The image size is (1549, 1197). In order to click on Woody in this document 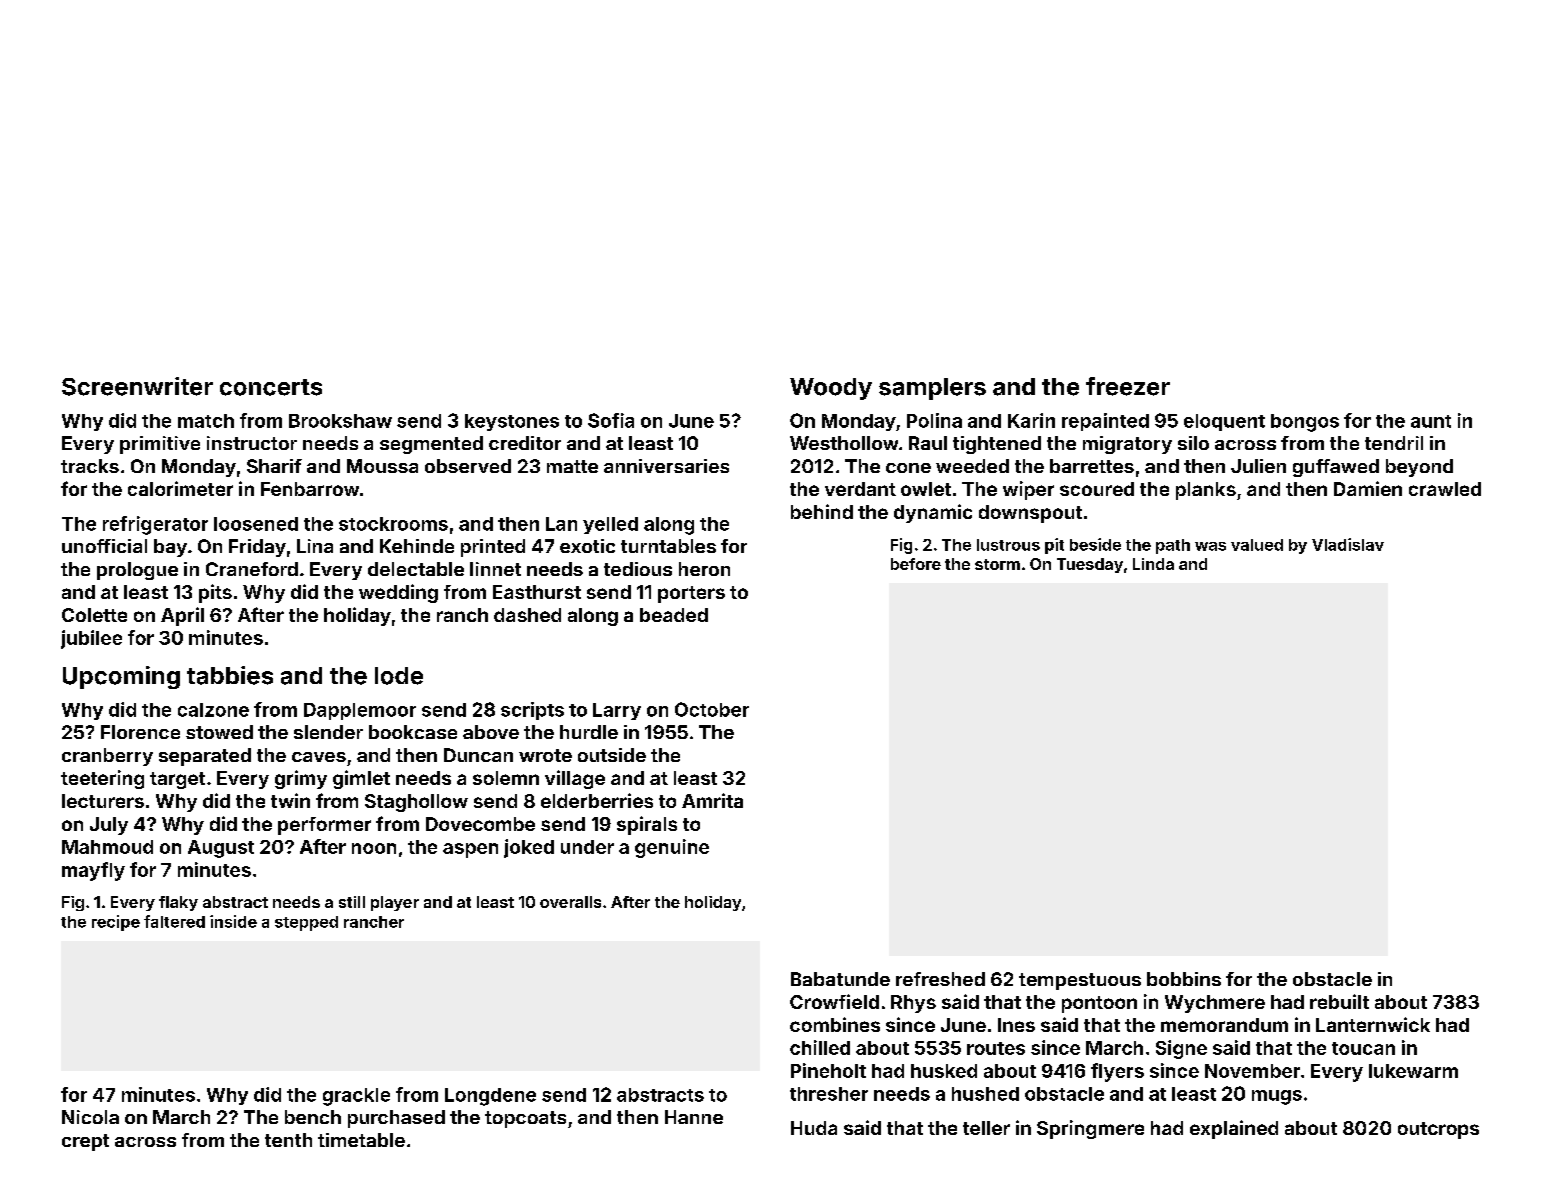, I will do `click(831, 389)`.
